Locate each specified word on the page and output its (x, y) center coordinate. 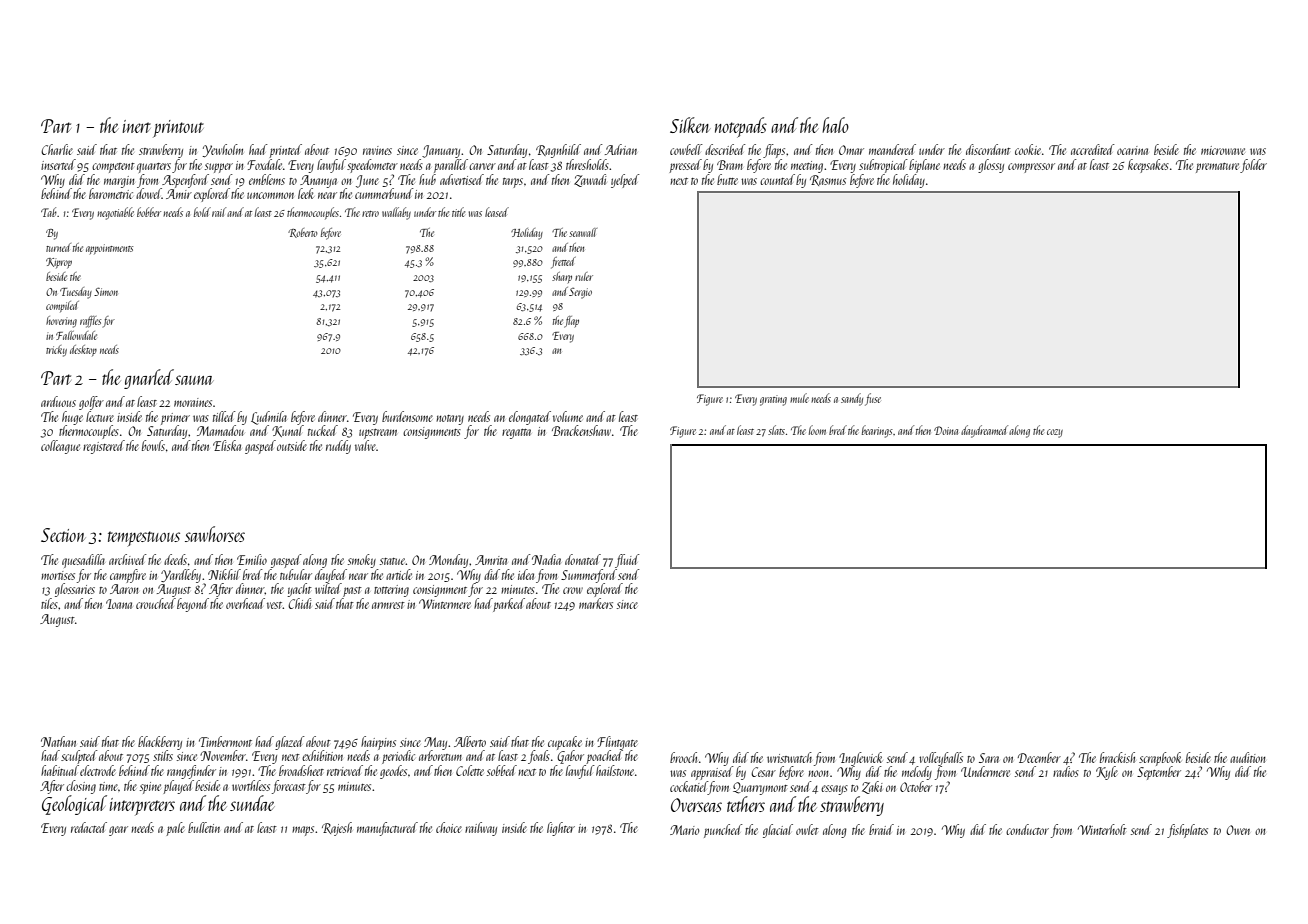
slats (776, 430)
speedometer (372, 166)
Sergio (580, 293)
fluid (627, 561)
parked (509, 605)
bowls (153, 445)
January (441, 151)
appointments (109, 249)
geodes (393, 772)
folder (1253, 166)
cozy (1055, 433)
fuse (873, 399)
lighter (561, 829)
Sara (989, 758)
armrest (388, 605)
